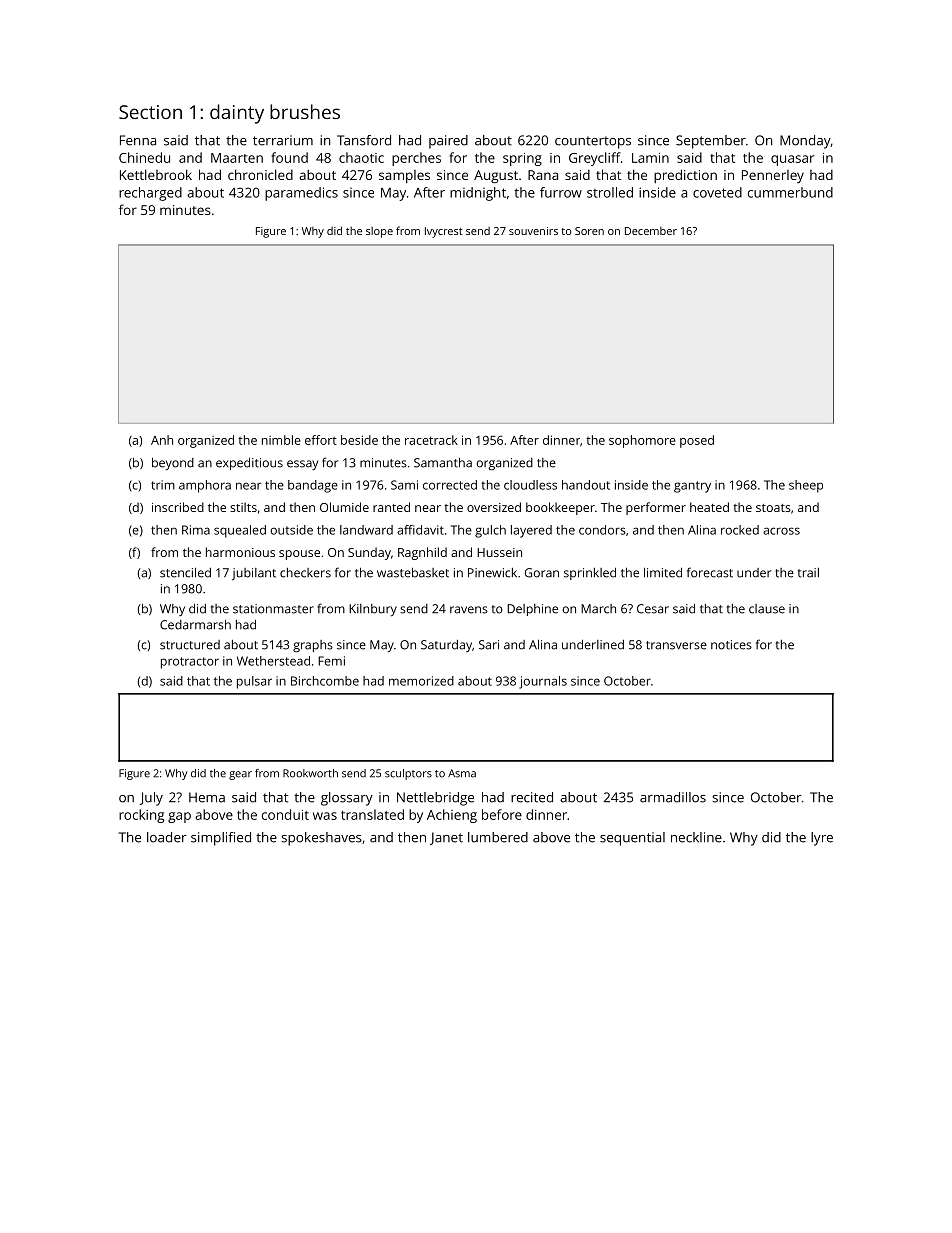  Describe the element at coordinates (289, 157) in the screenshot. I see `found` at that location.
